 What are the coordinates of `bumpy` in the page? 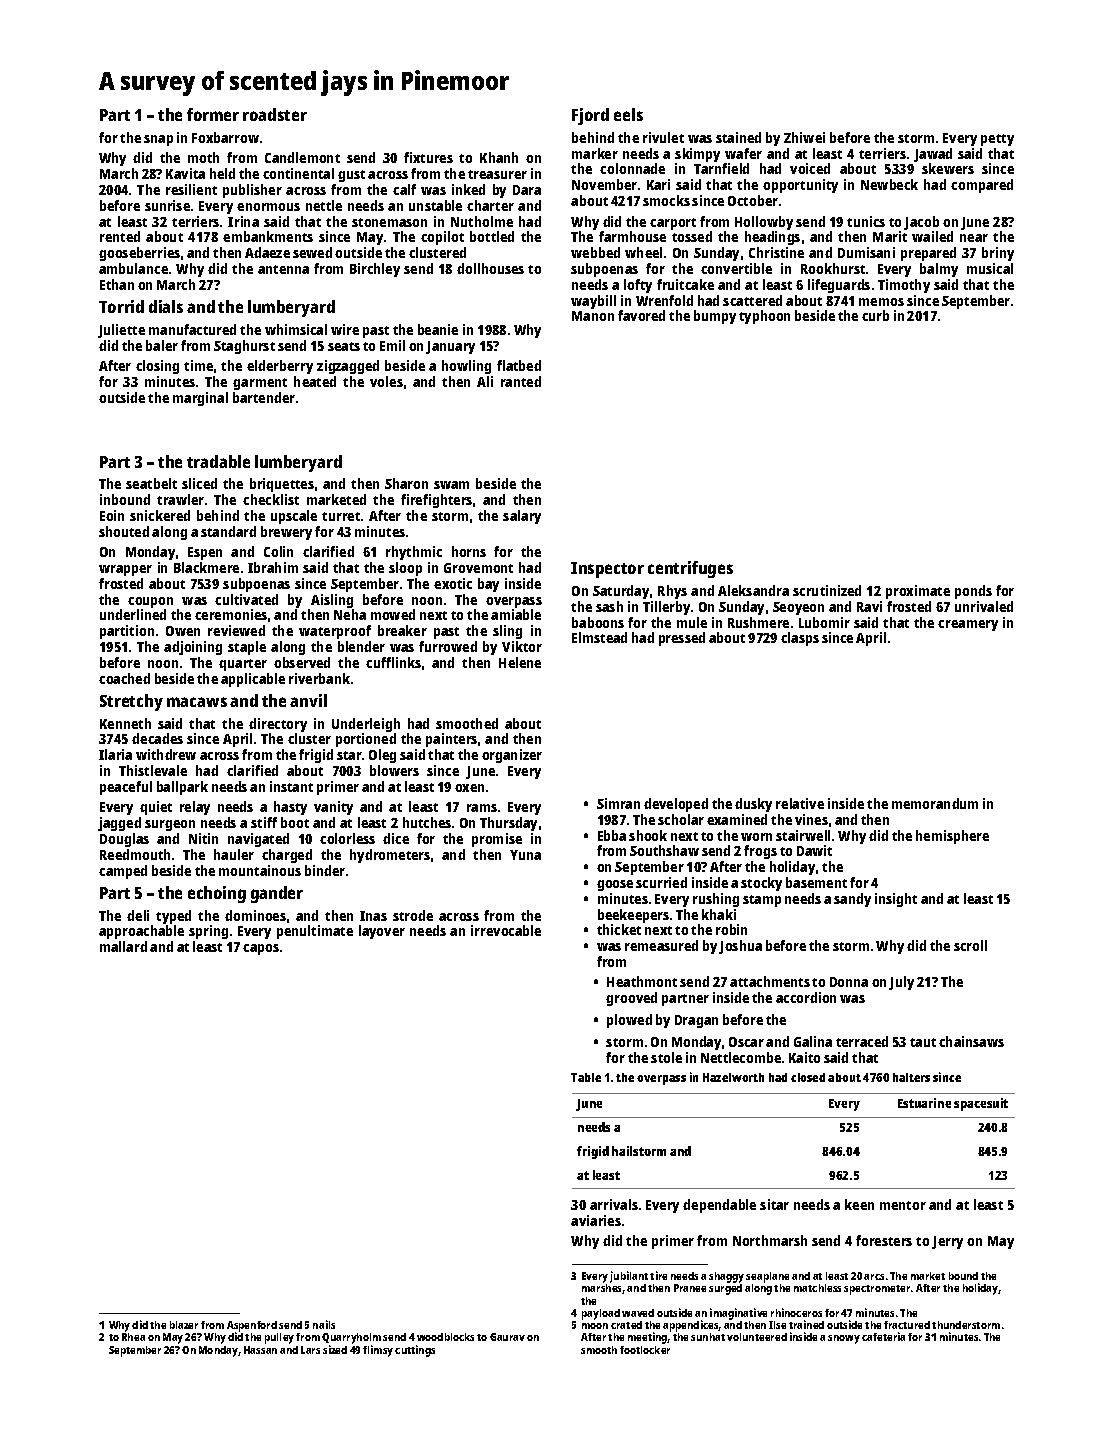 It's located at (715, 317).
